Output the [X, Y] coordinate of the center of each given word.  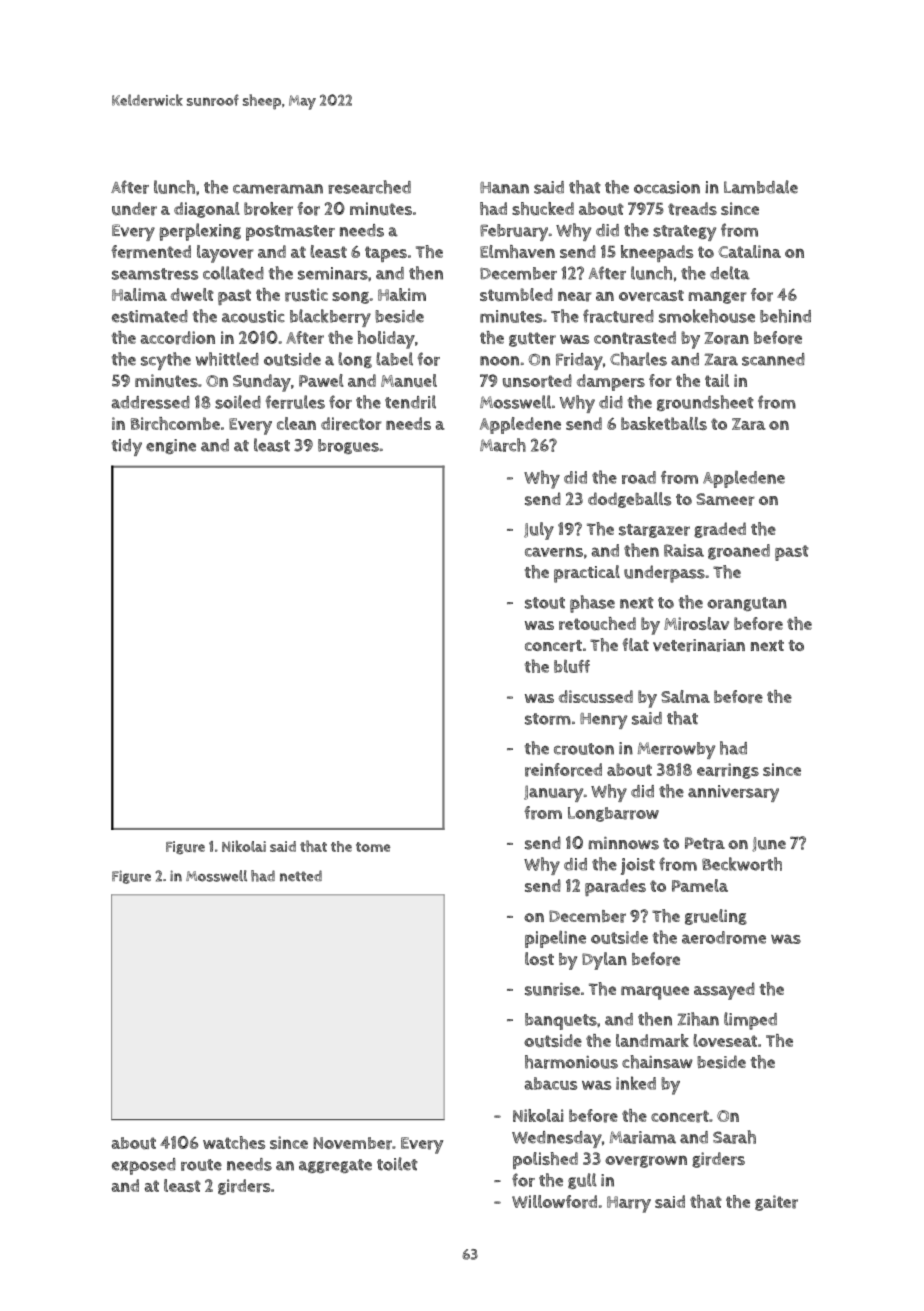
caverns [554, 552]
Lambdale [761, 187]
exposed [144, 1166]
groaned [739, 552]
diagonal [207, 210]
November [352, 1143]
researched [369, 187]
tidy [127, 447]
